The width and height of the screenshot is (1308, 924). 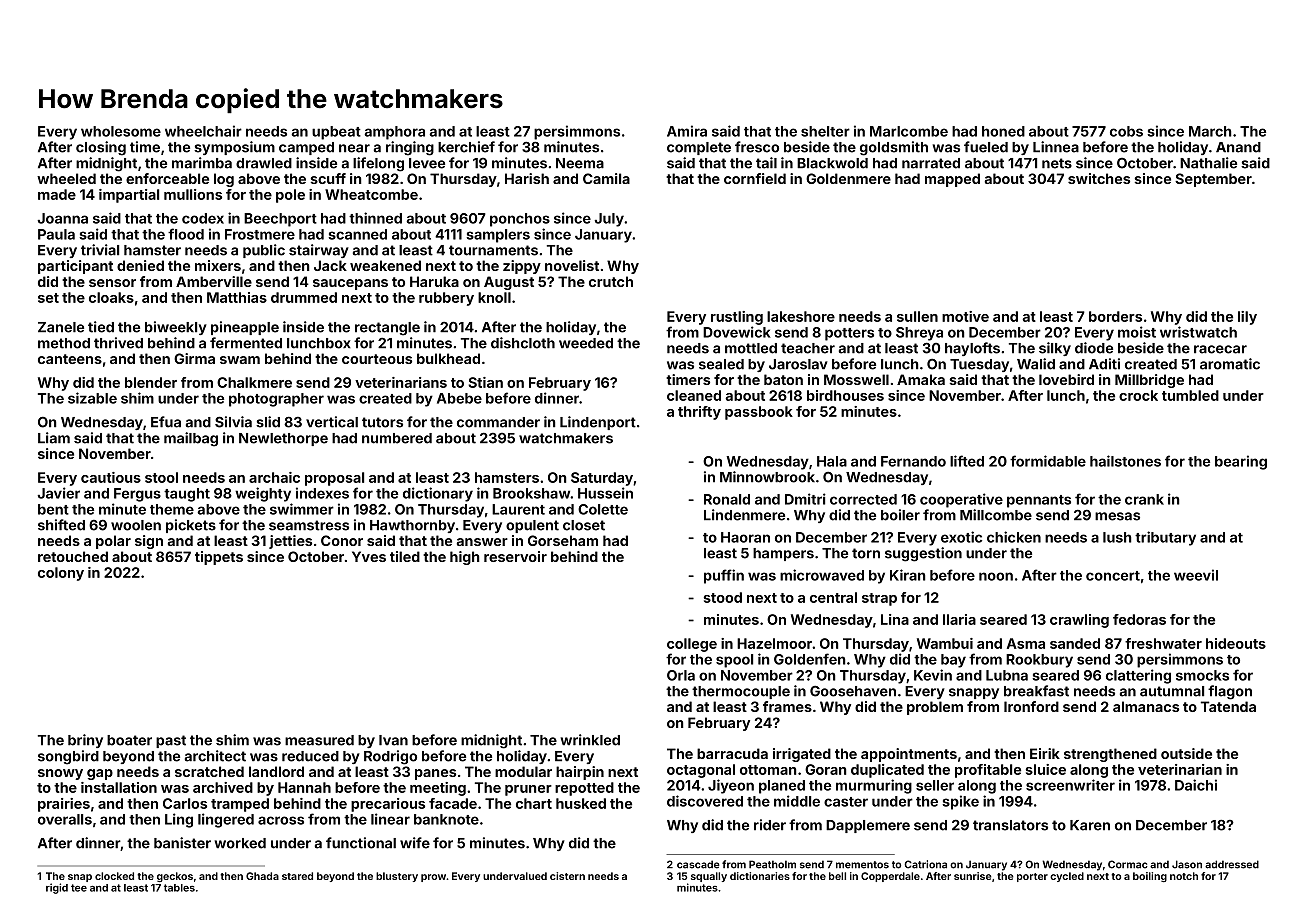 I want to click on sealed, so click(x=721, y=364).
